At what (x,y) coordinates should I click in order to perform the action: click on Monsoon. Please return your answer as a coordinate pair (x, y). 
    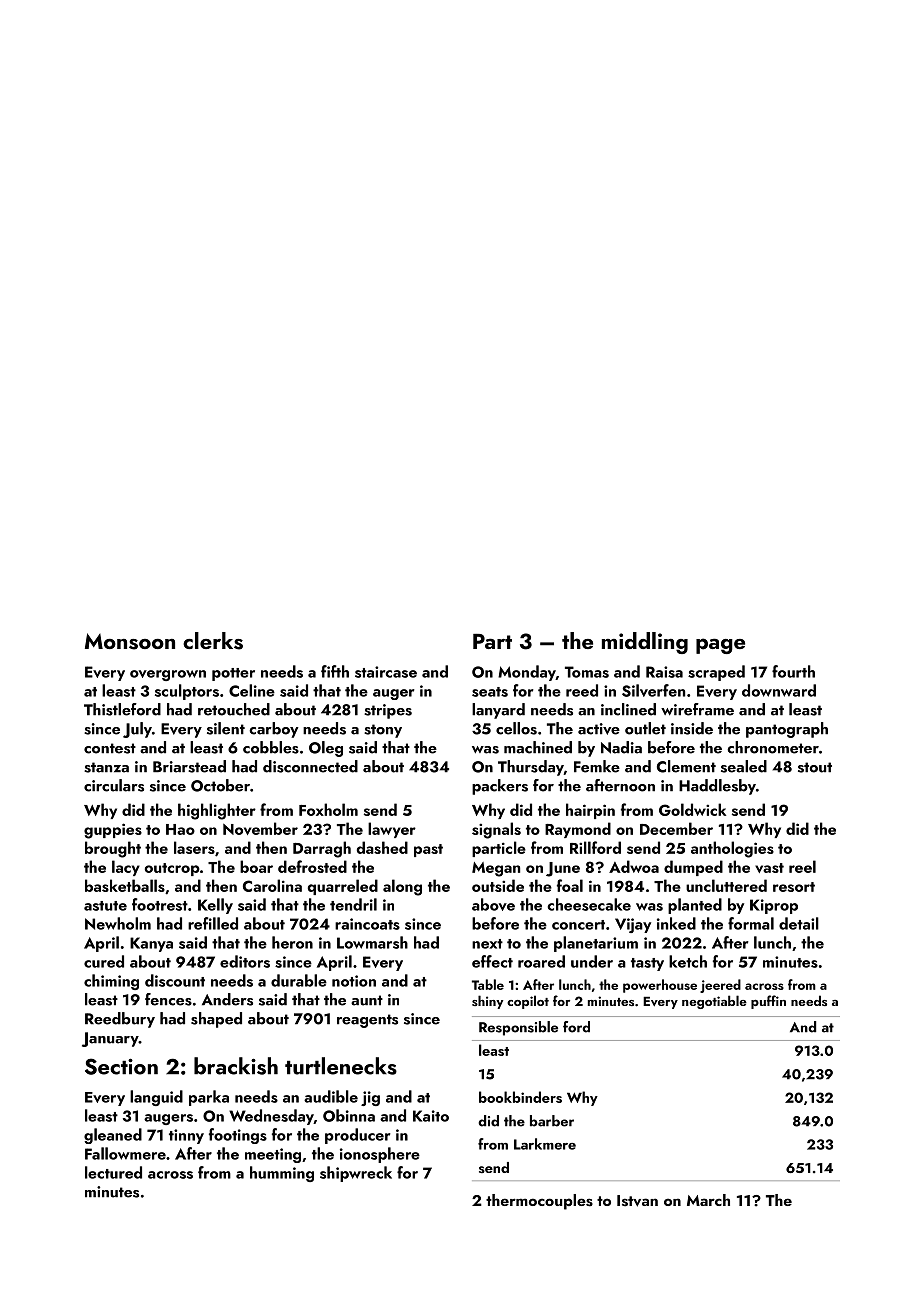
    Looking at the image, I should click on (130, 641).
